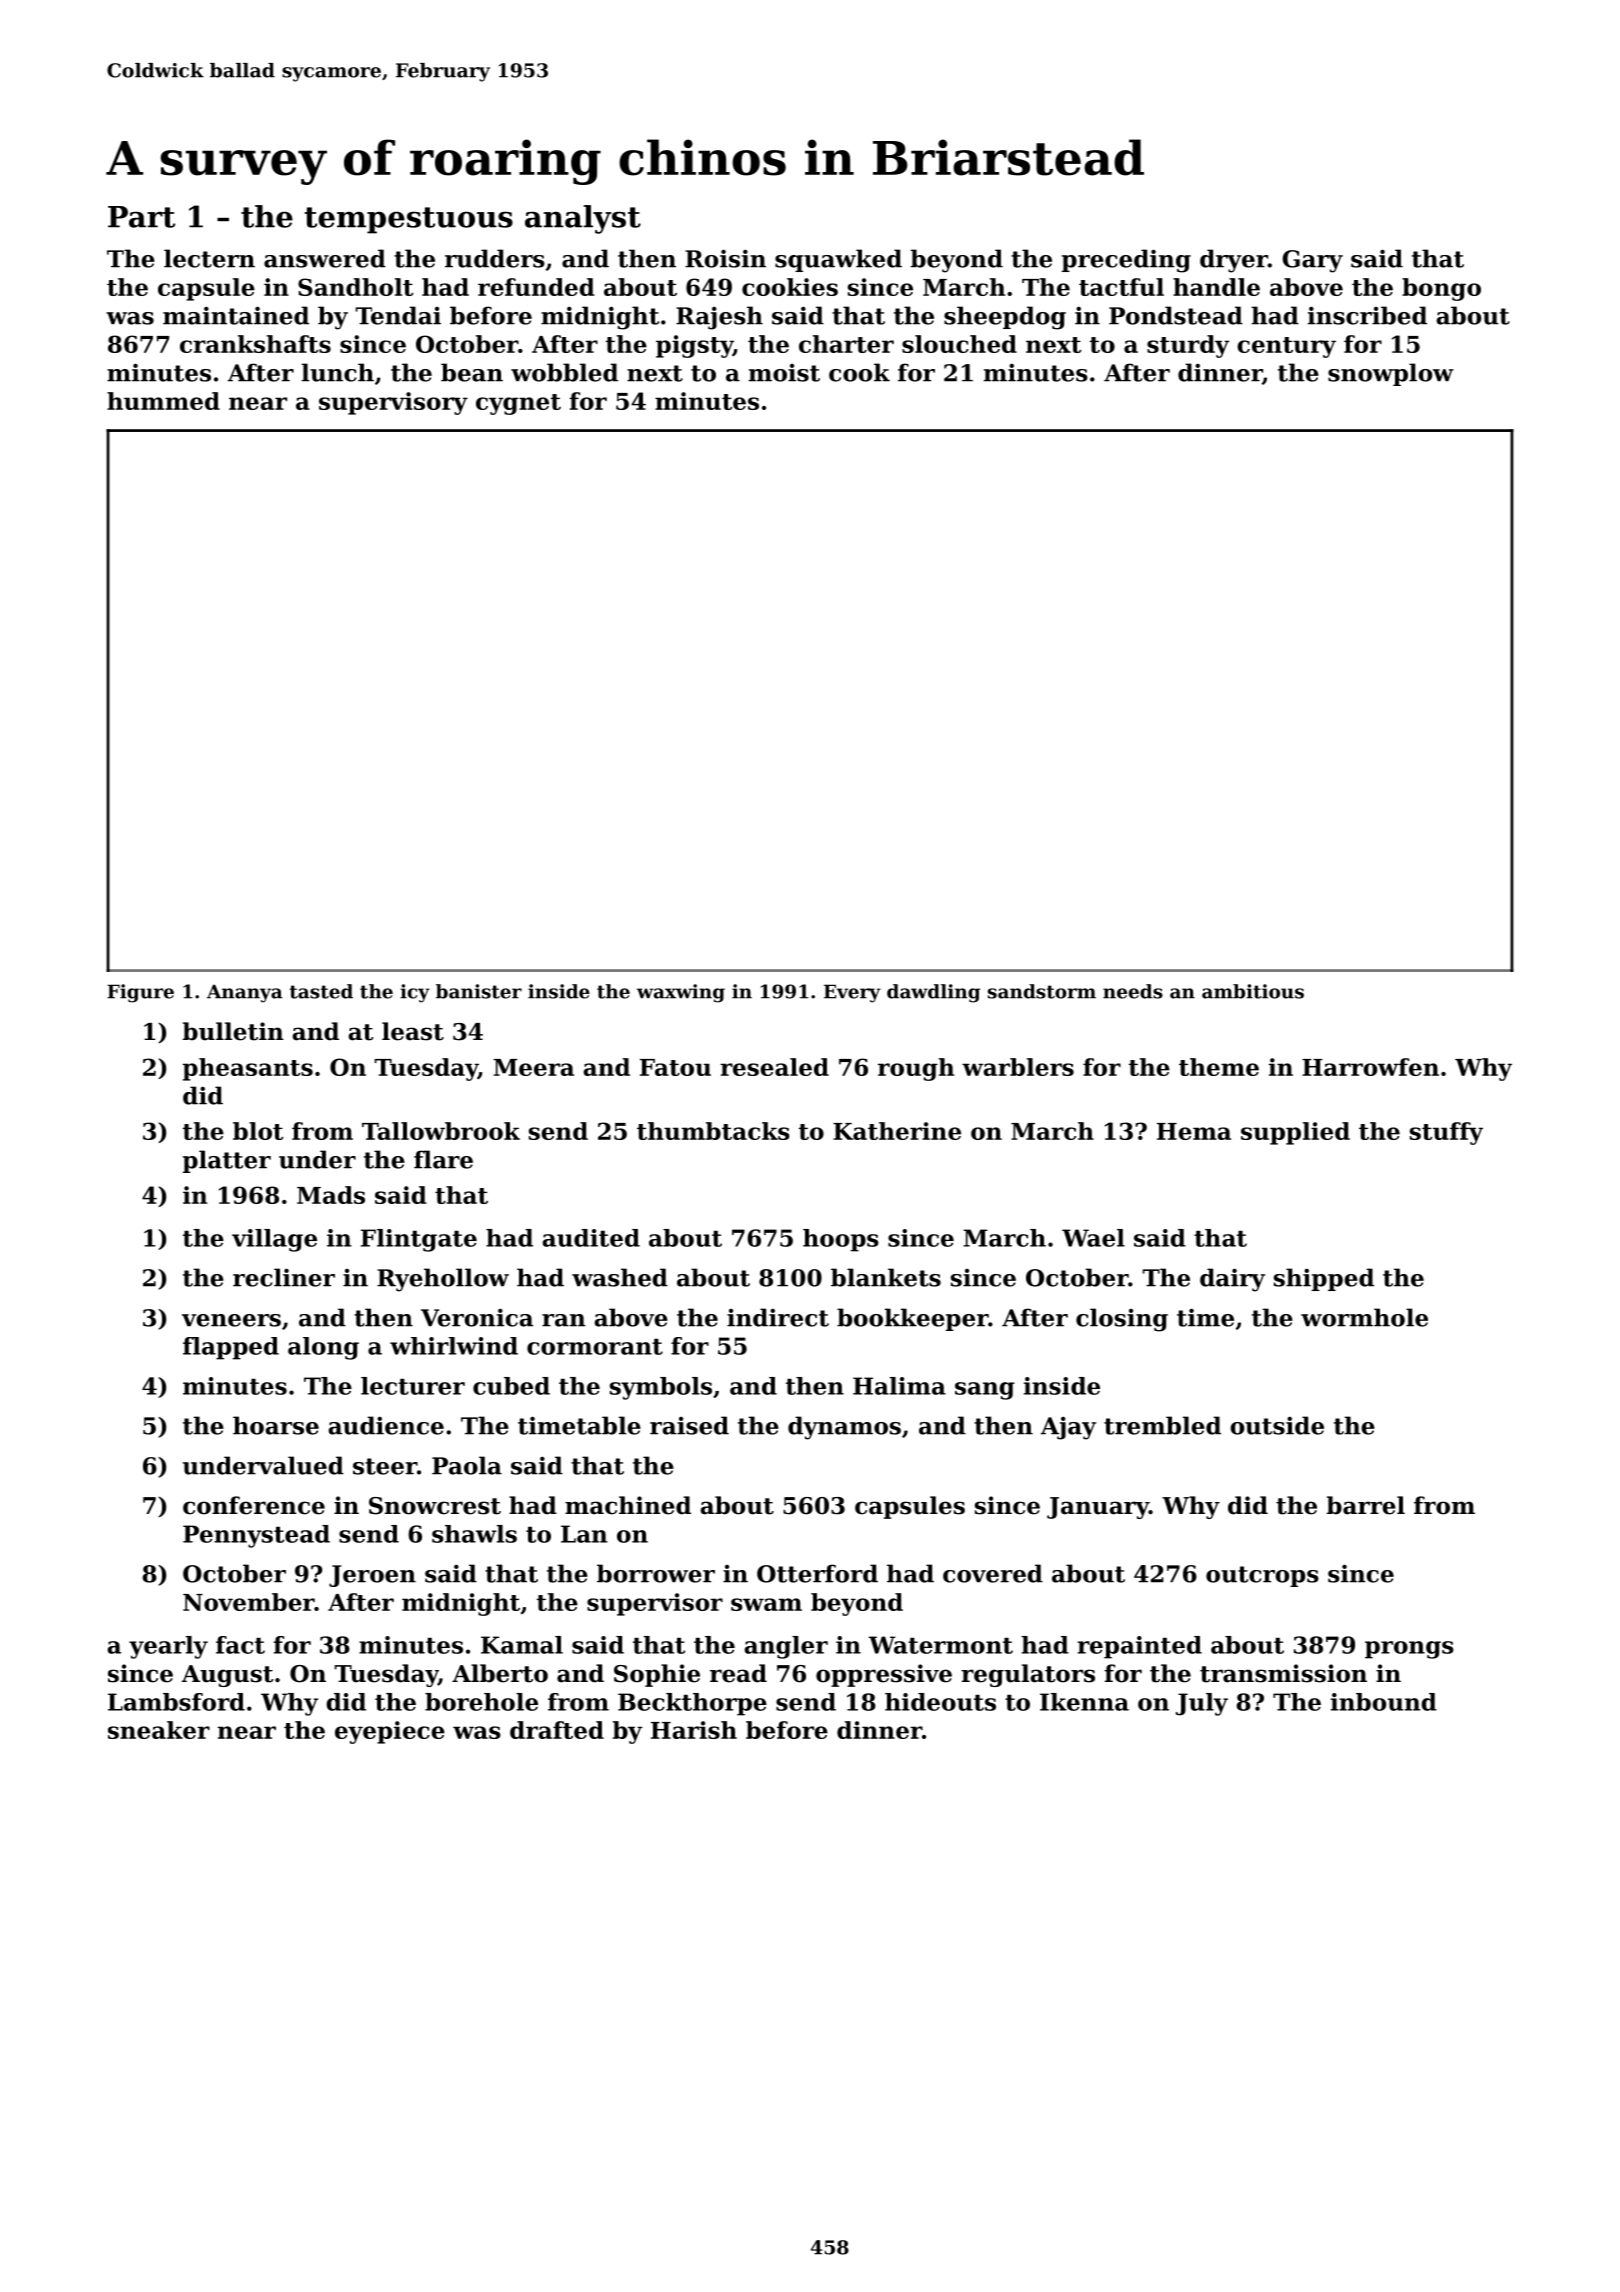  I want to click on Figure, so click(140, 993).
